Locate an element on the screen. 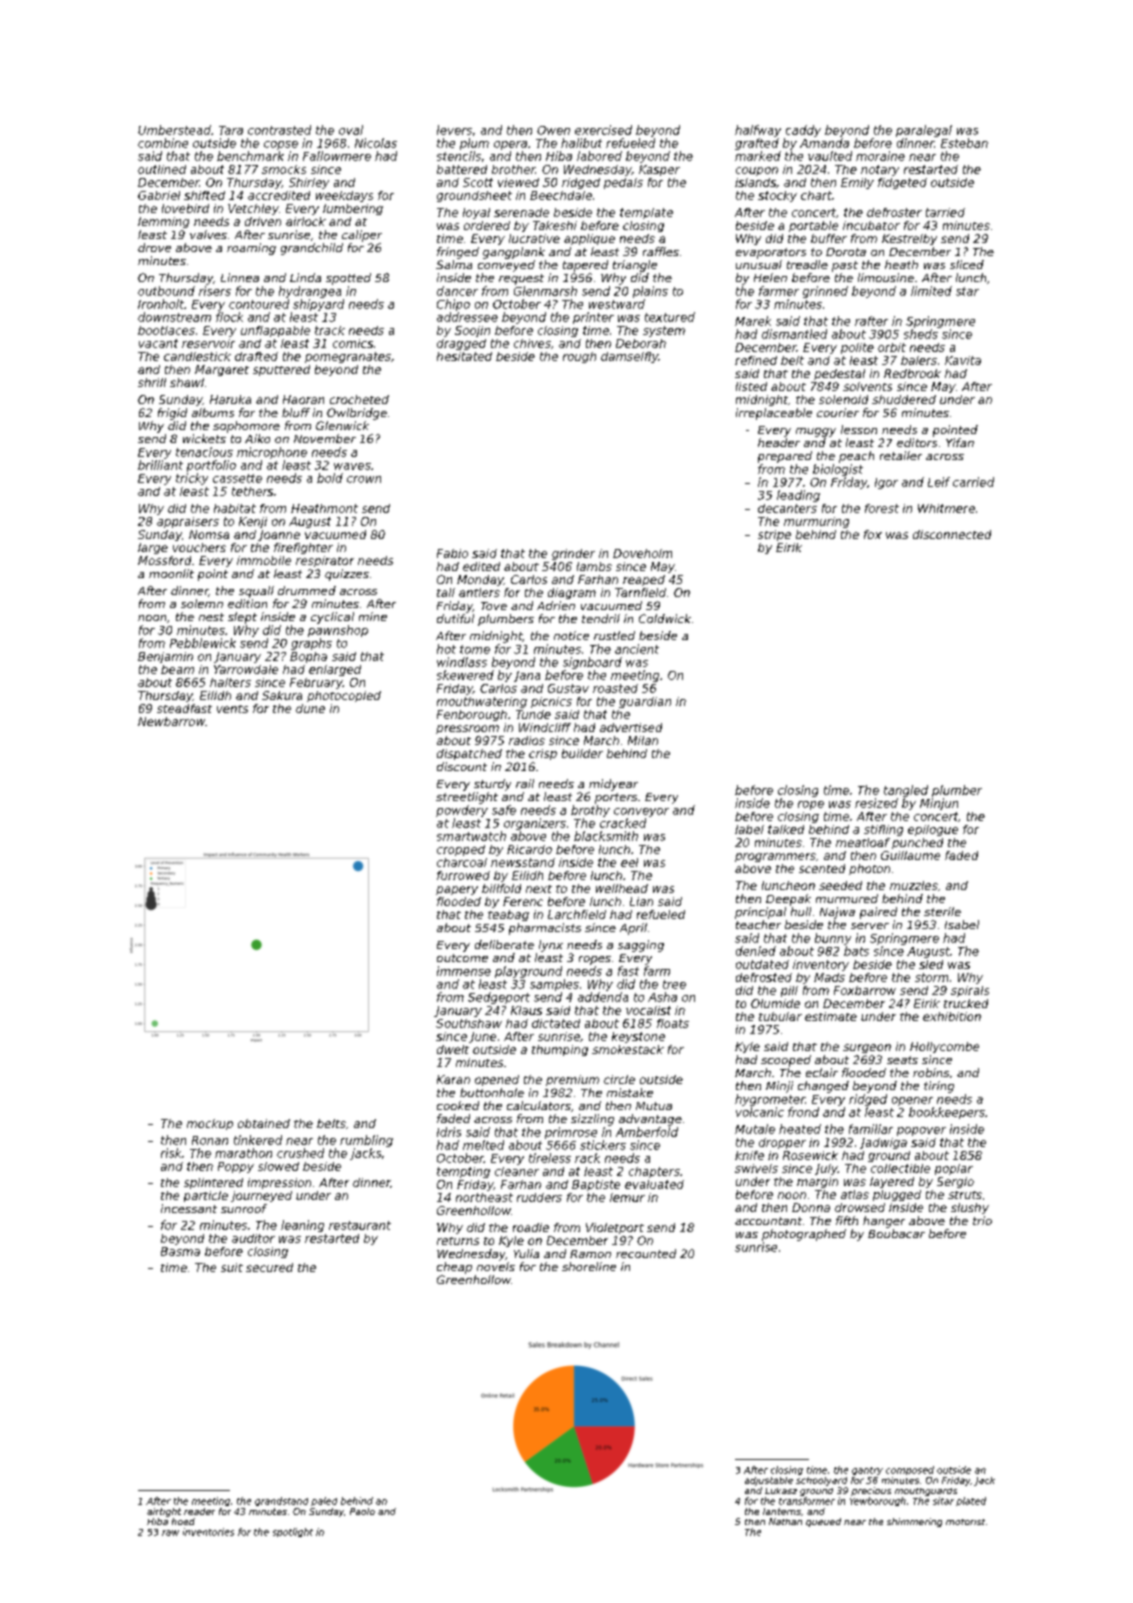 The height and width of the screenshot is (1603, 1133). estimate is located at coordinates (831, 1016).
